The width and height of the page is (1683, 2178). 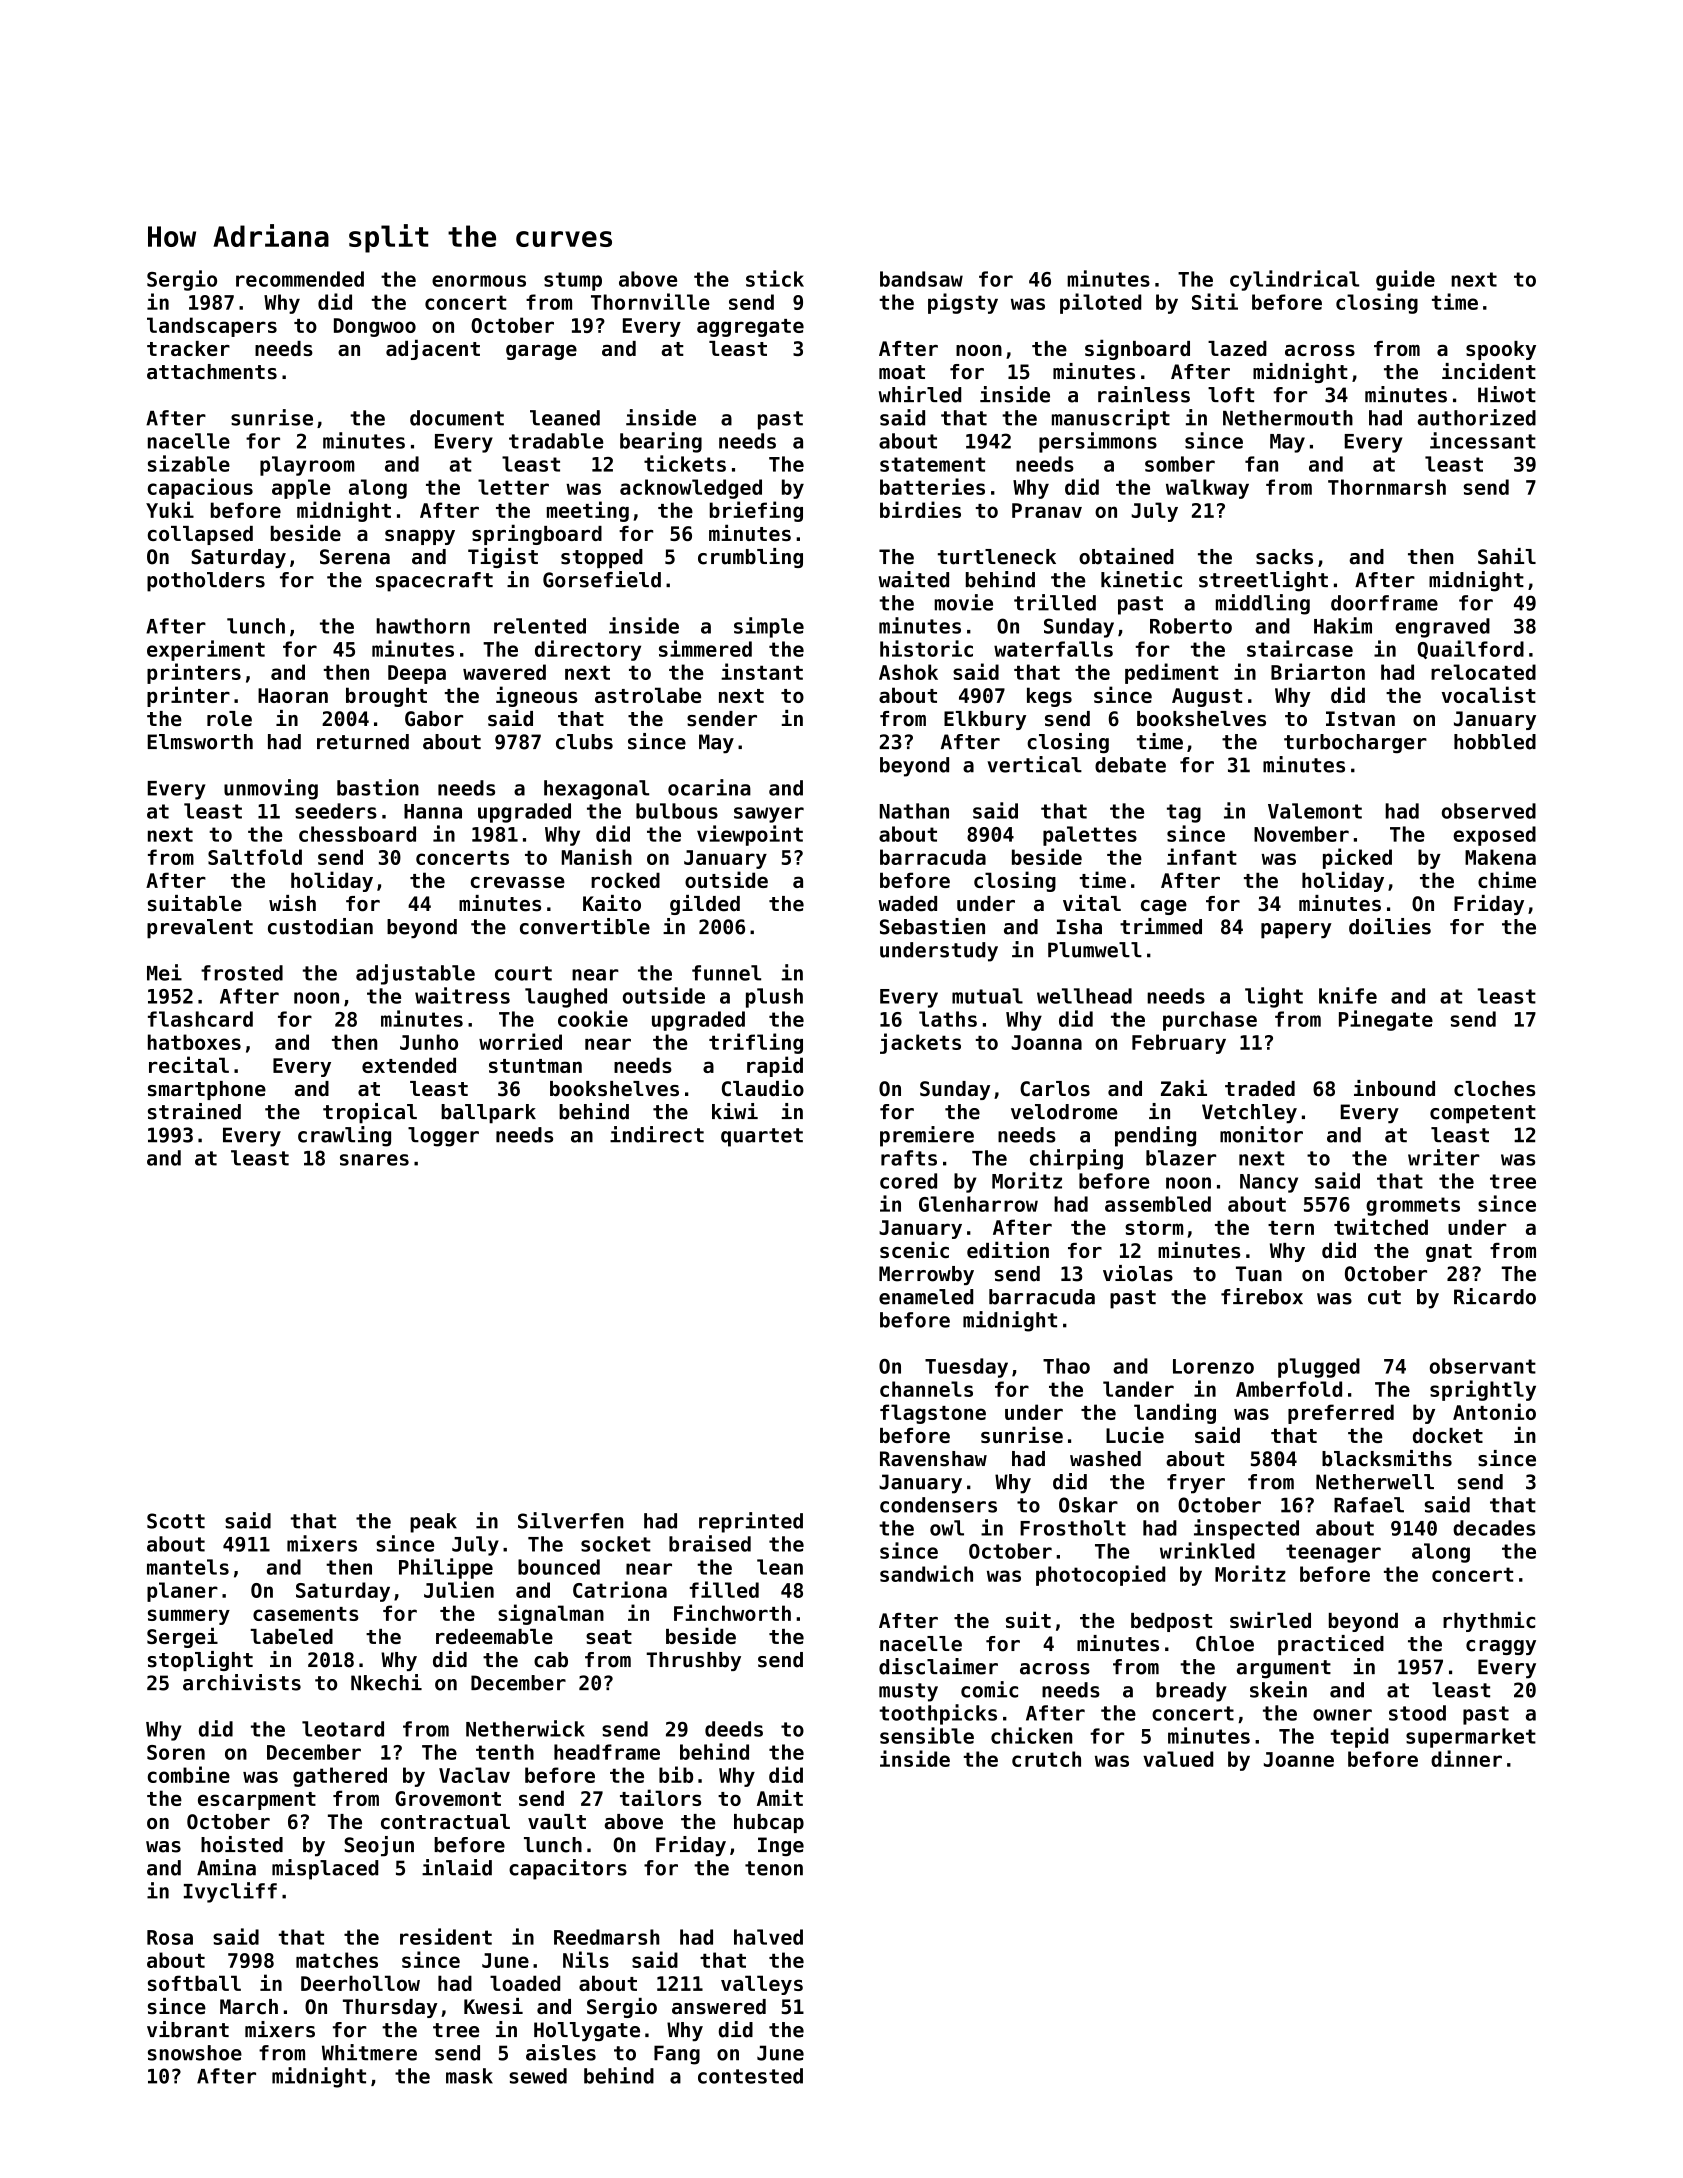 What do you see at coordinates (1489, 1621) in the page?
I see `rhythmic` at bounding box center [1489, 1621].
